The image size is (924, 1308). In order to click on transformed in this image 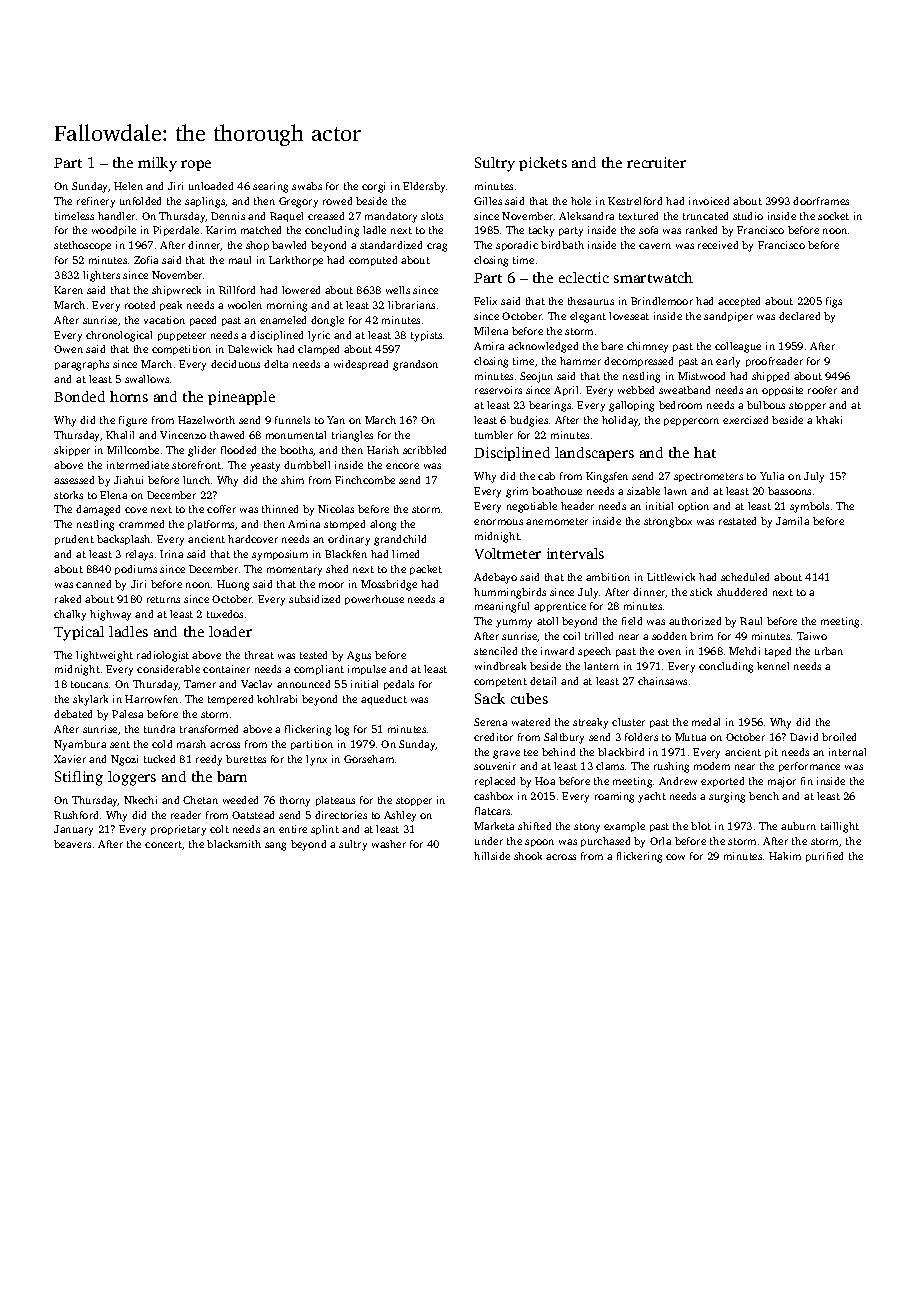, I will do `click(209, 729)`.
